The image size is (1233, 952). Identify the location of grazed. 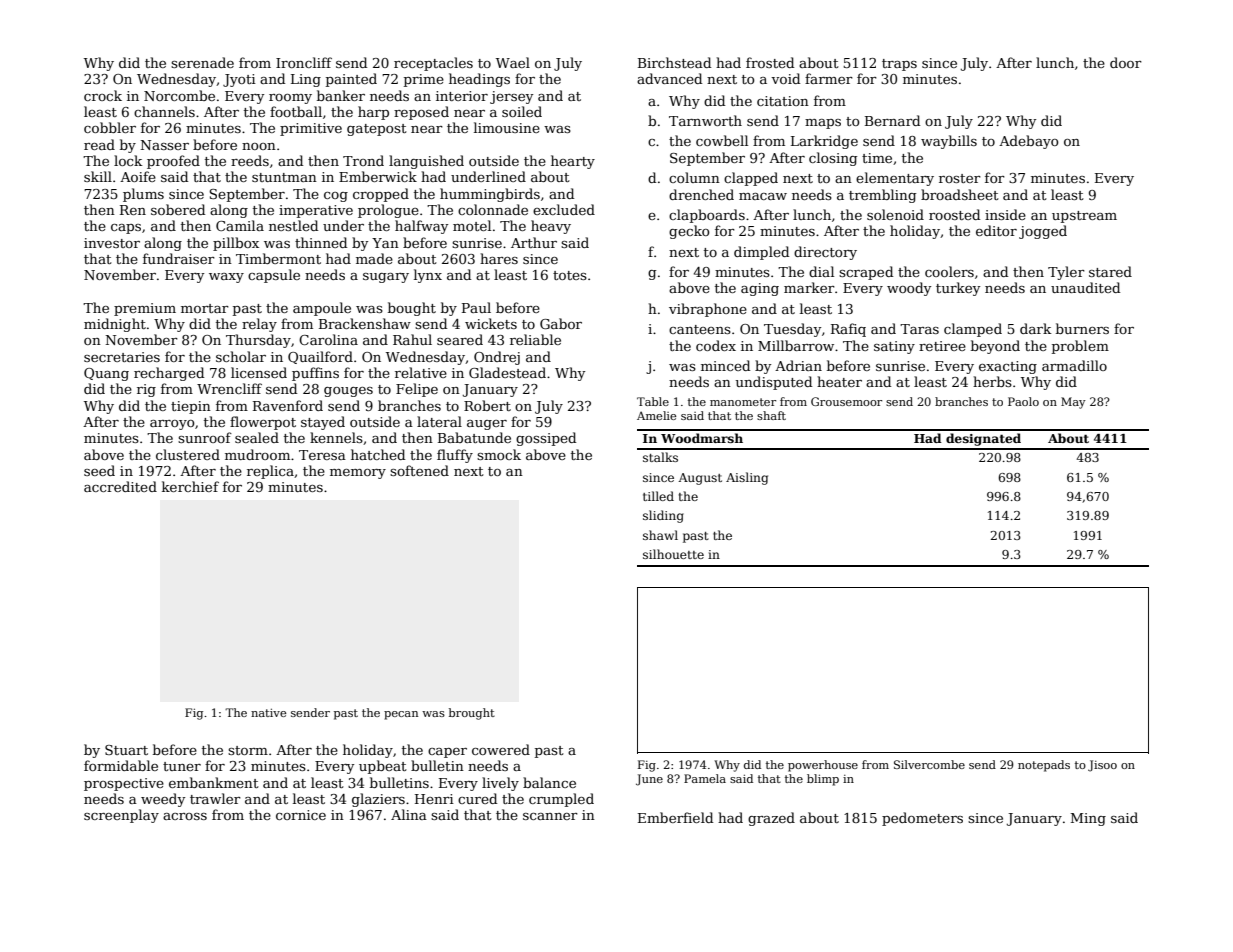
(771, 819).
